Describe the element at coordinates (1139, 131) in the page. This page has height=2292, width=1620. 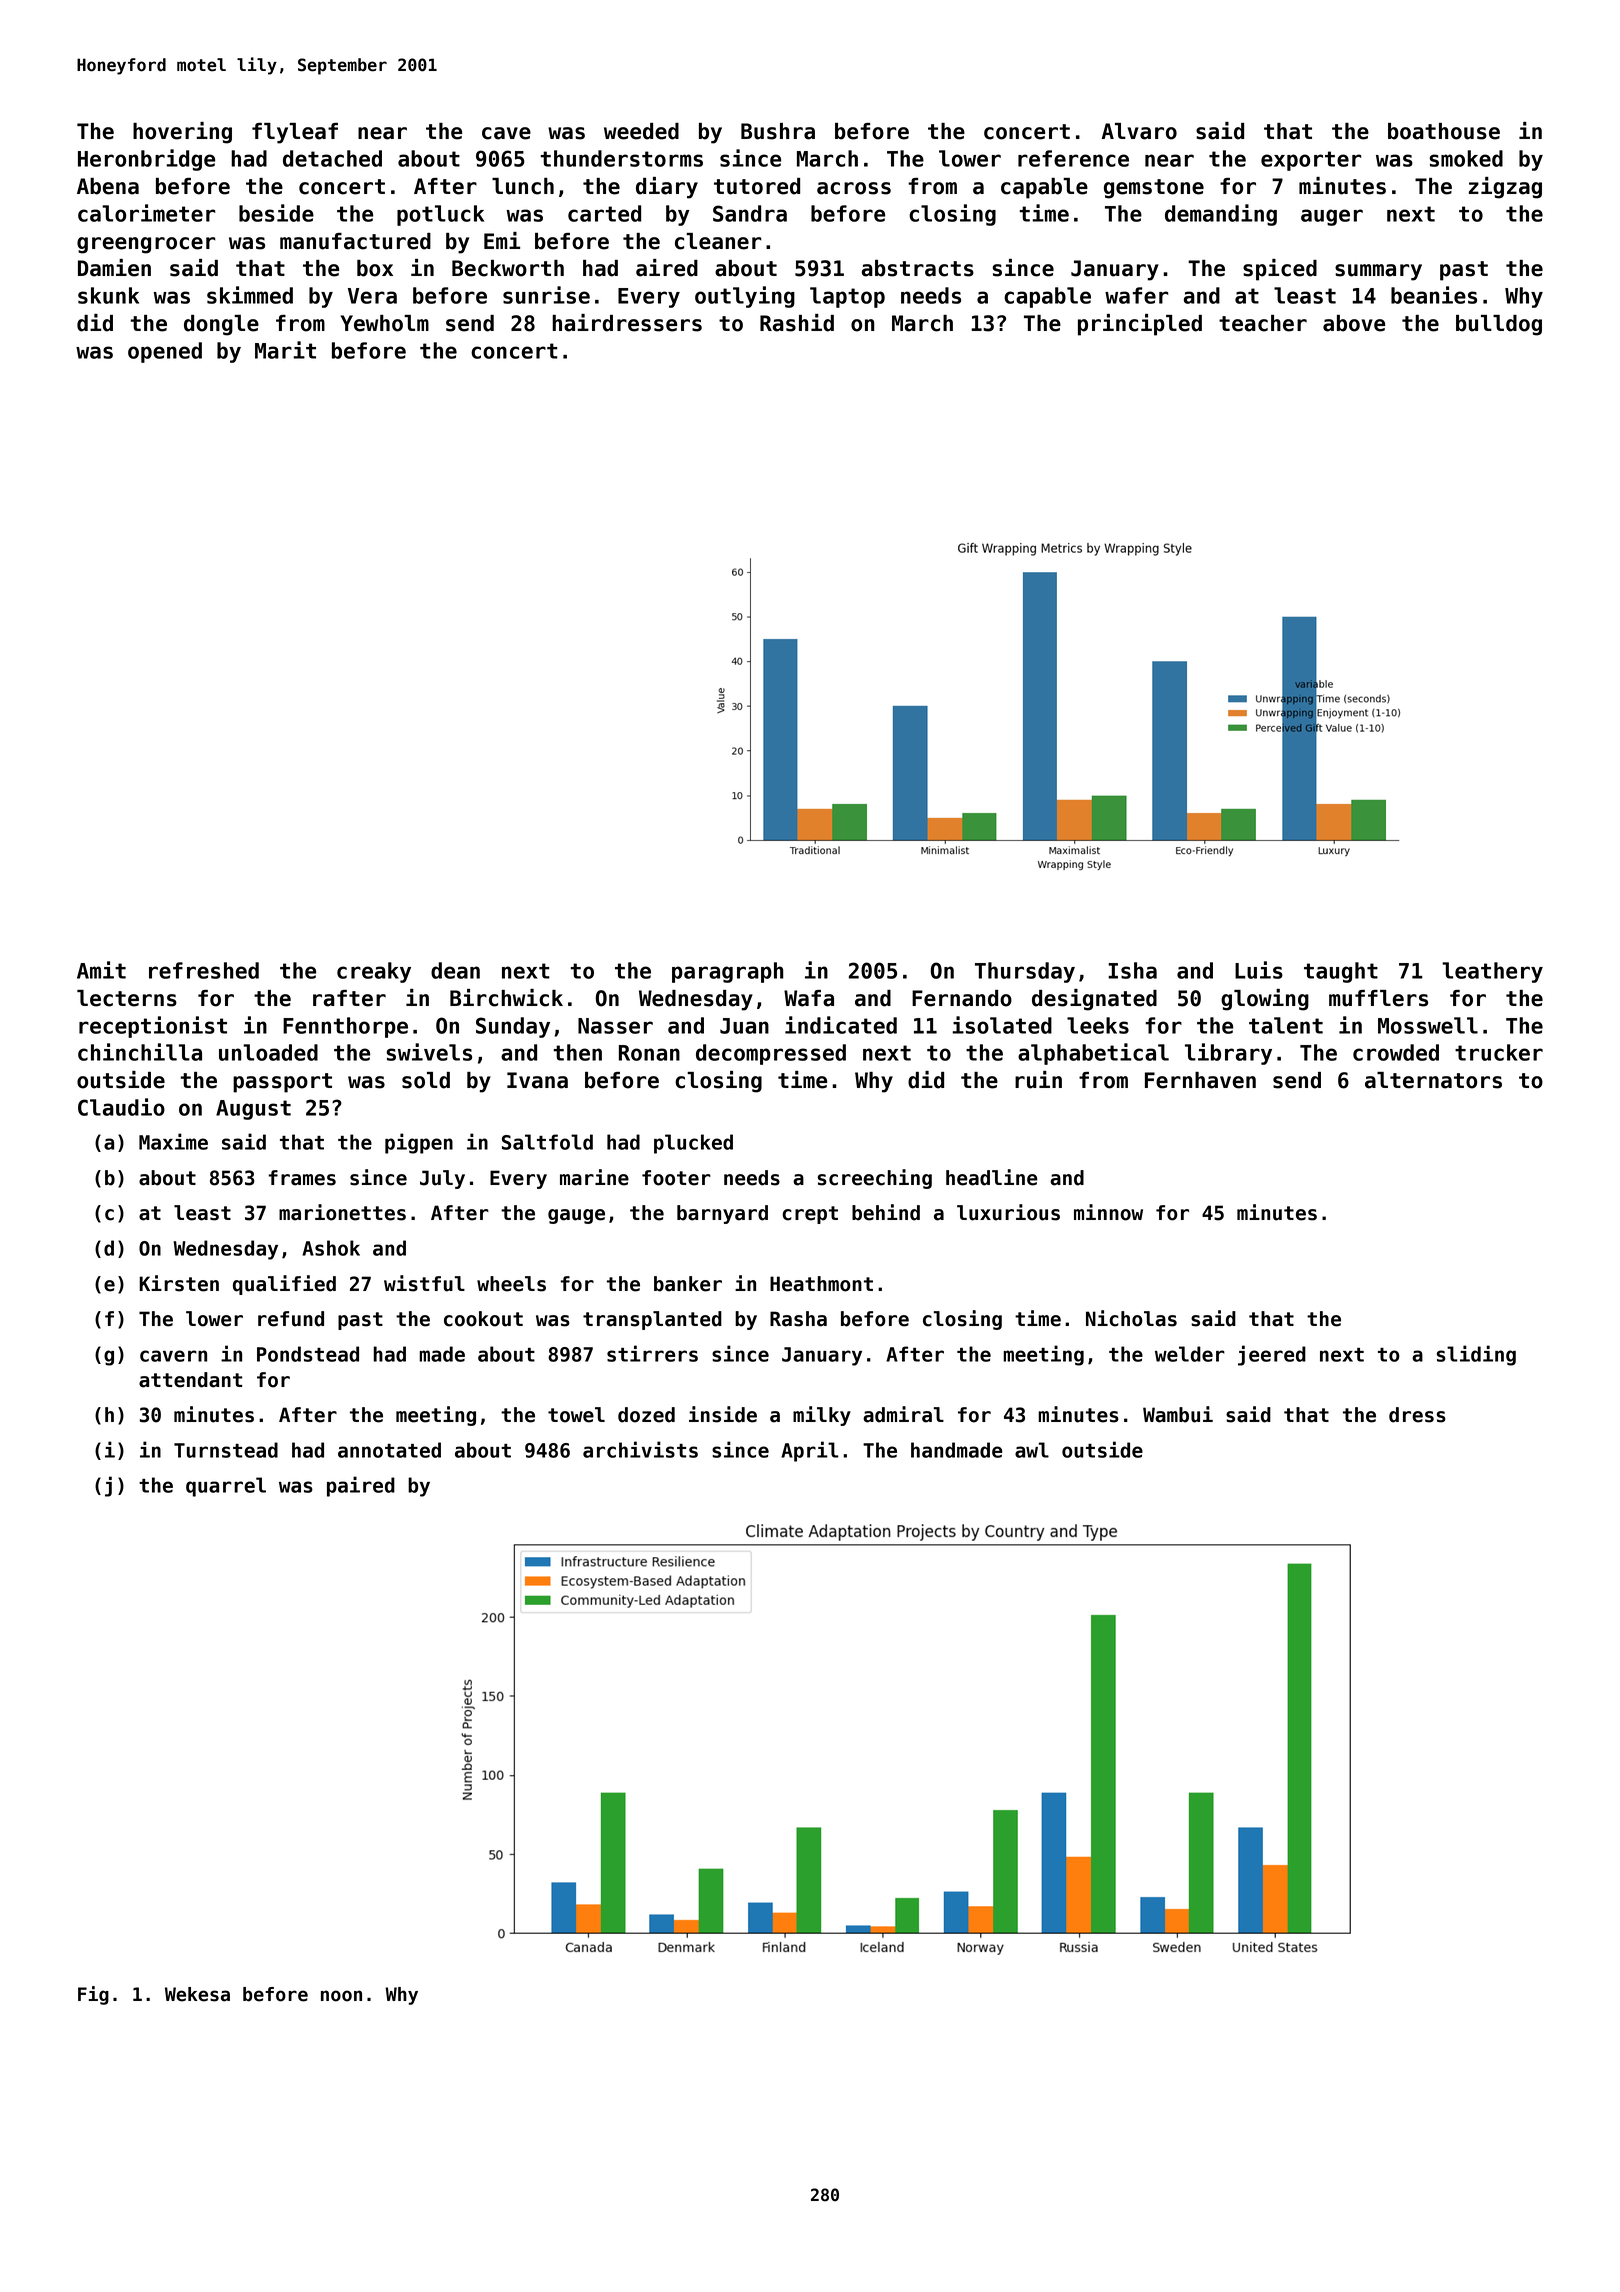
I see `Alvaro` at that location.
